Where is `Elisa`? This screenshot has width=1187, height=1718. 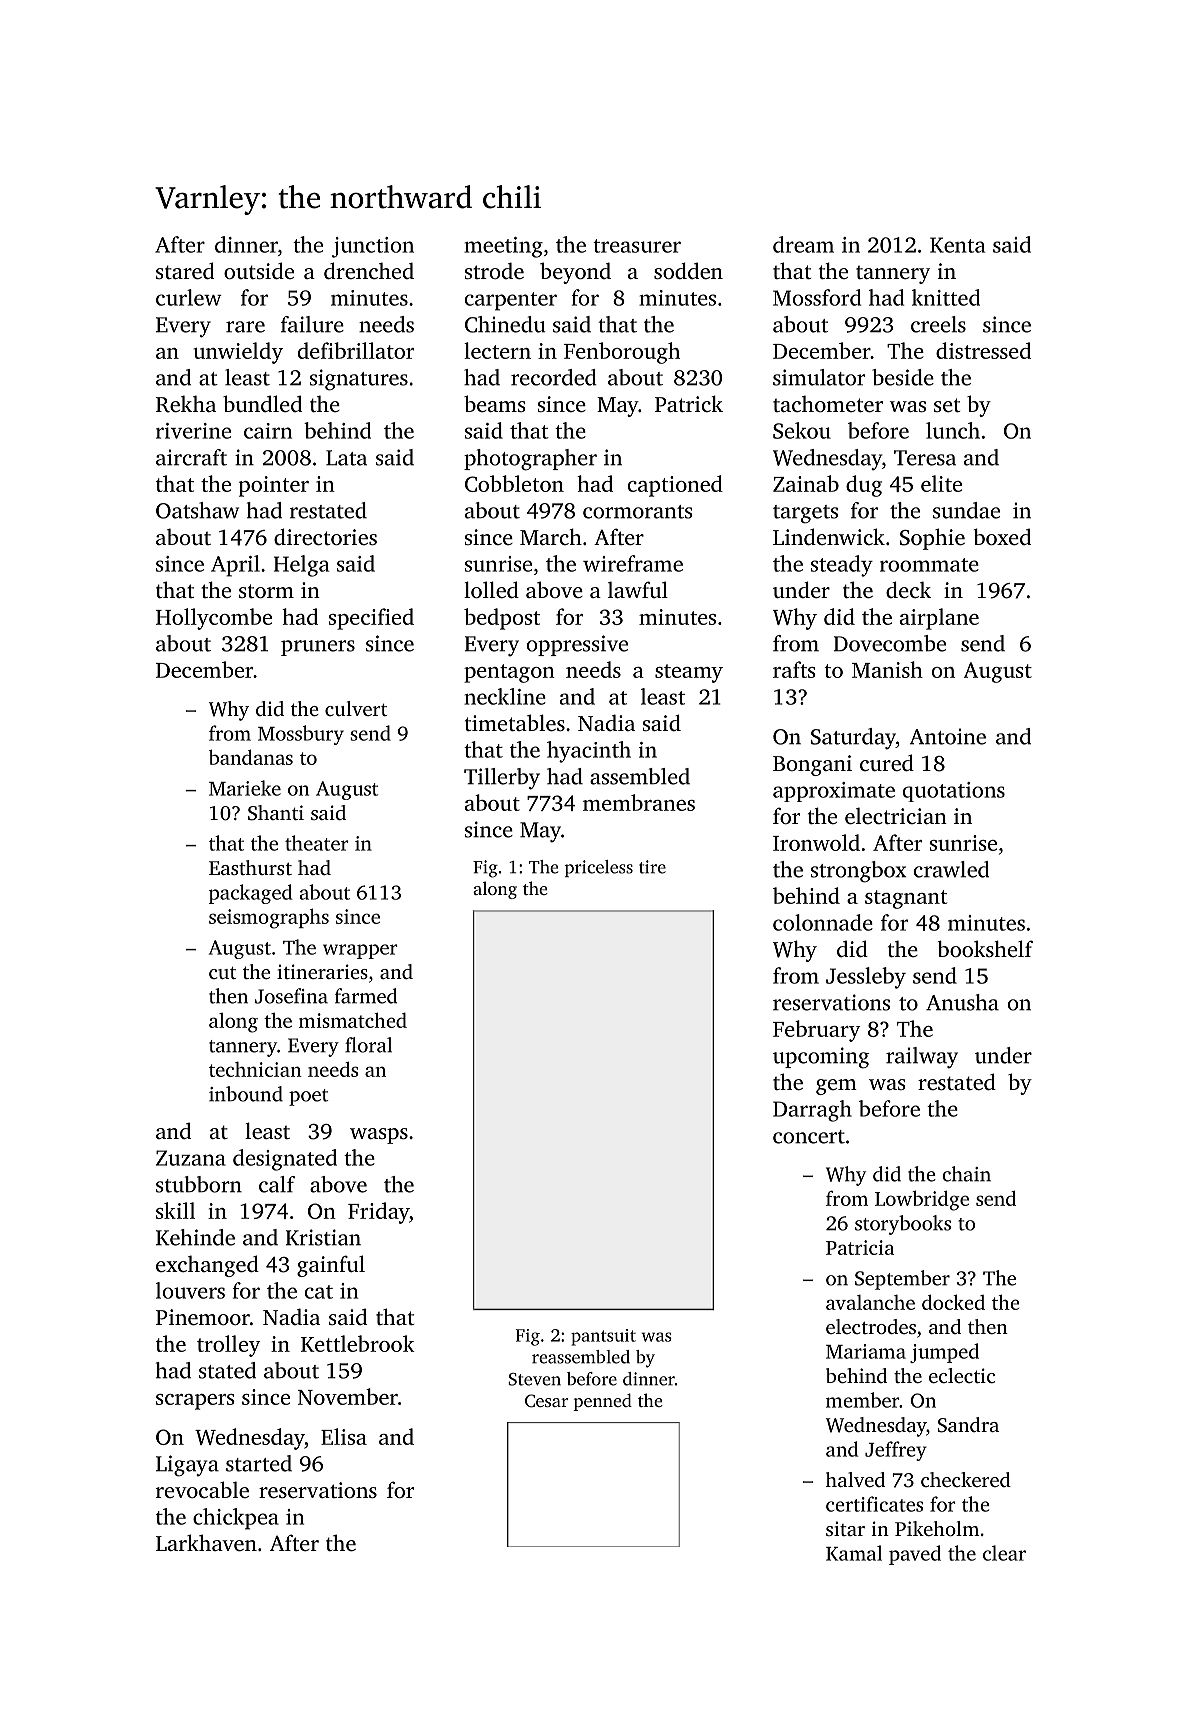 Elisa is located at coordinates (344, 1436).
